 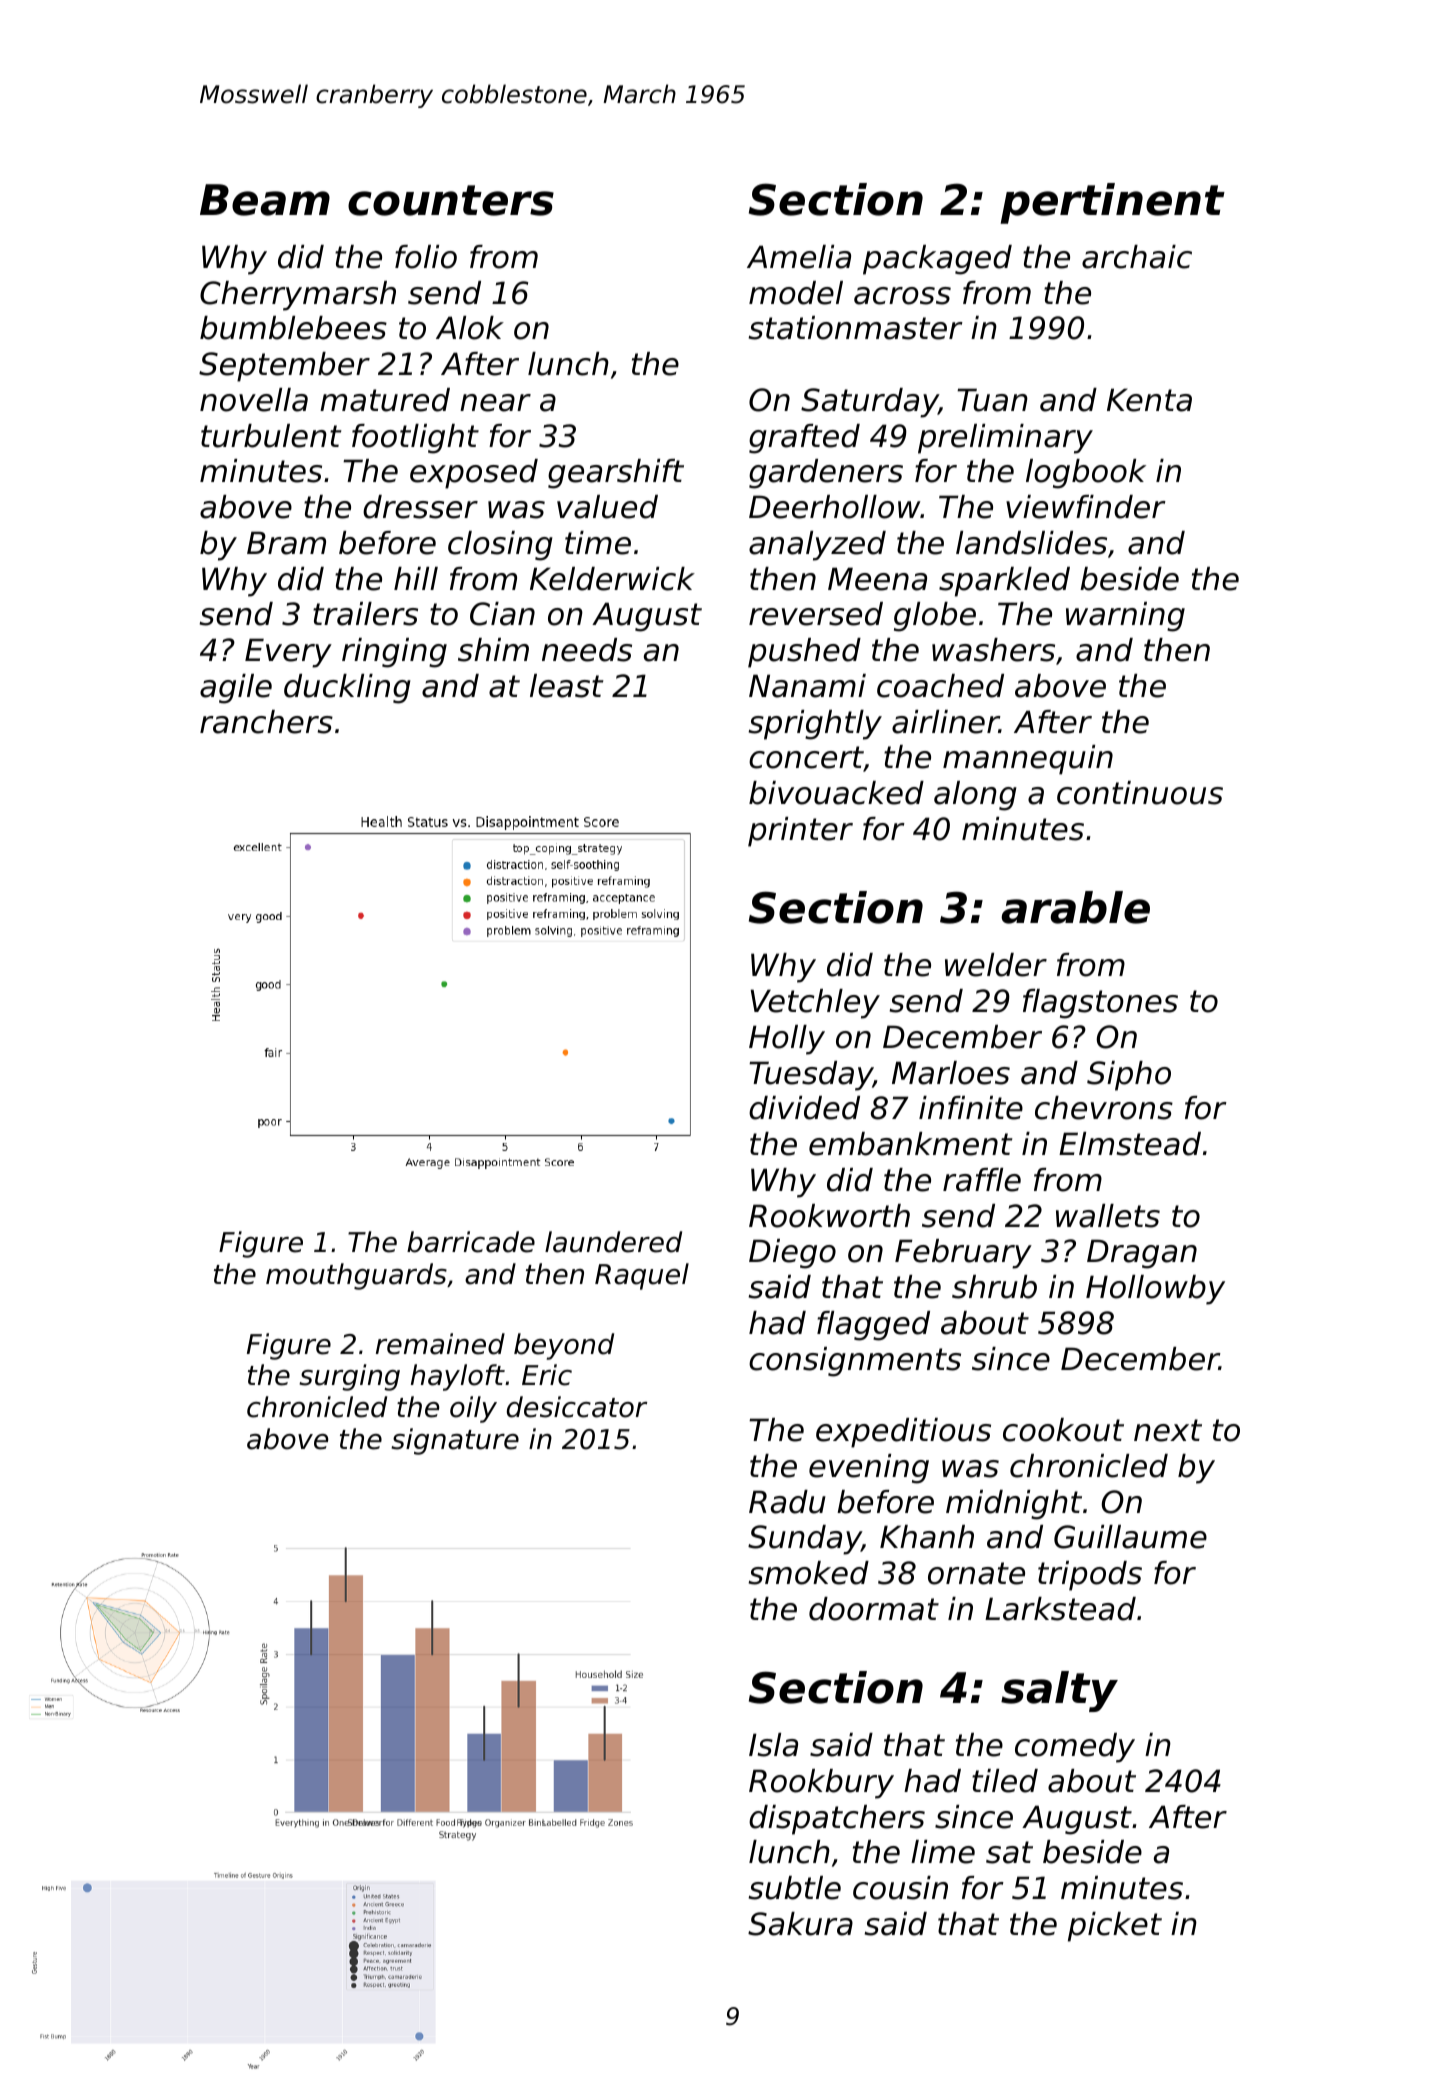 What do you see at coordinates (800, 1924) in the document?
I see `Sakura` at bounding box center [800, 1924].
